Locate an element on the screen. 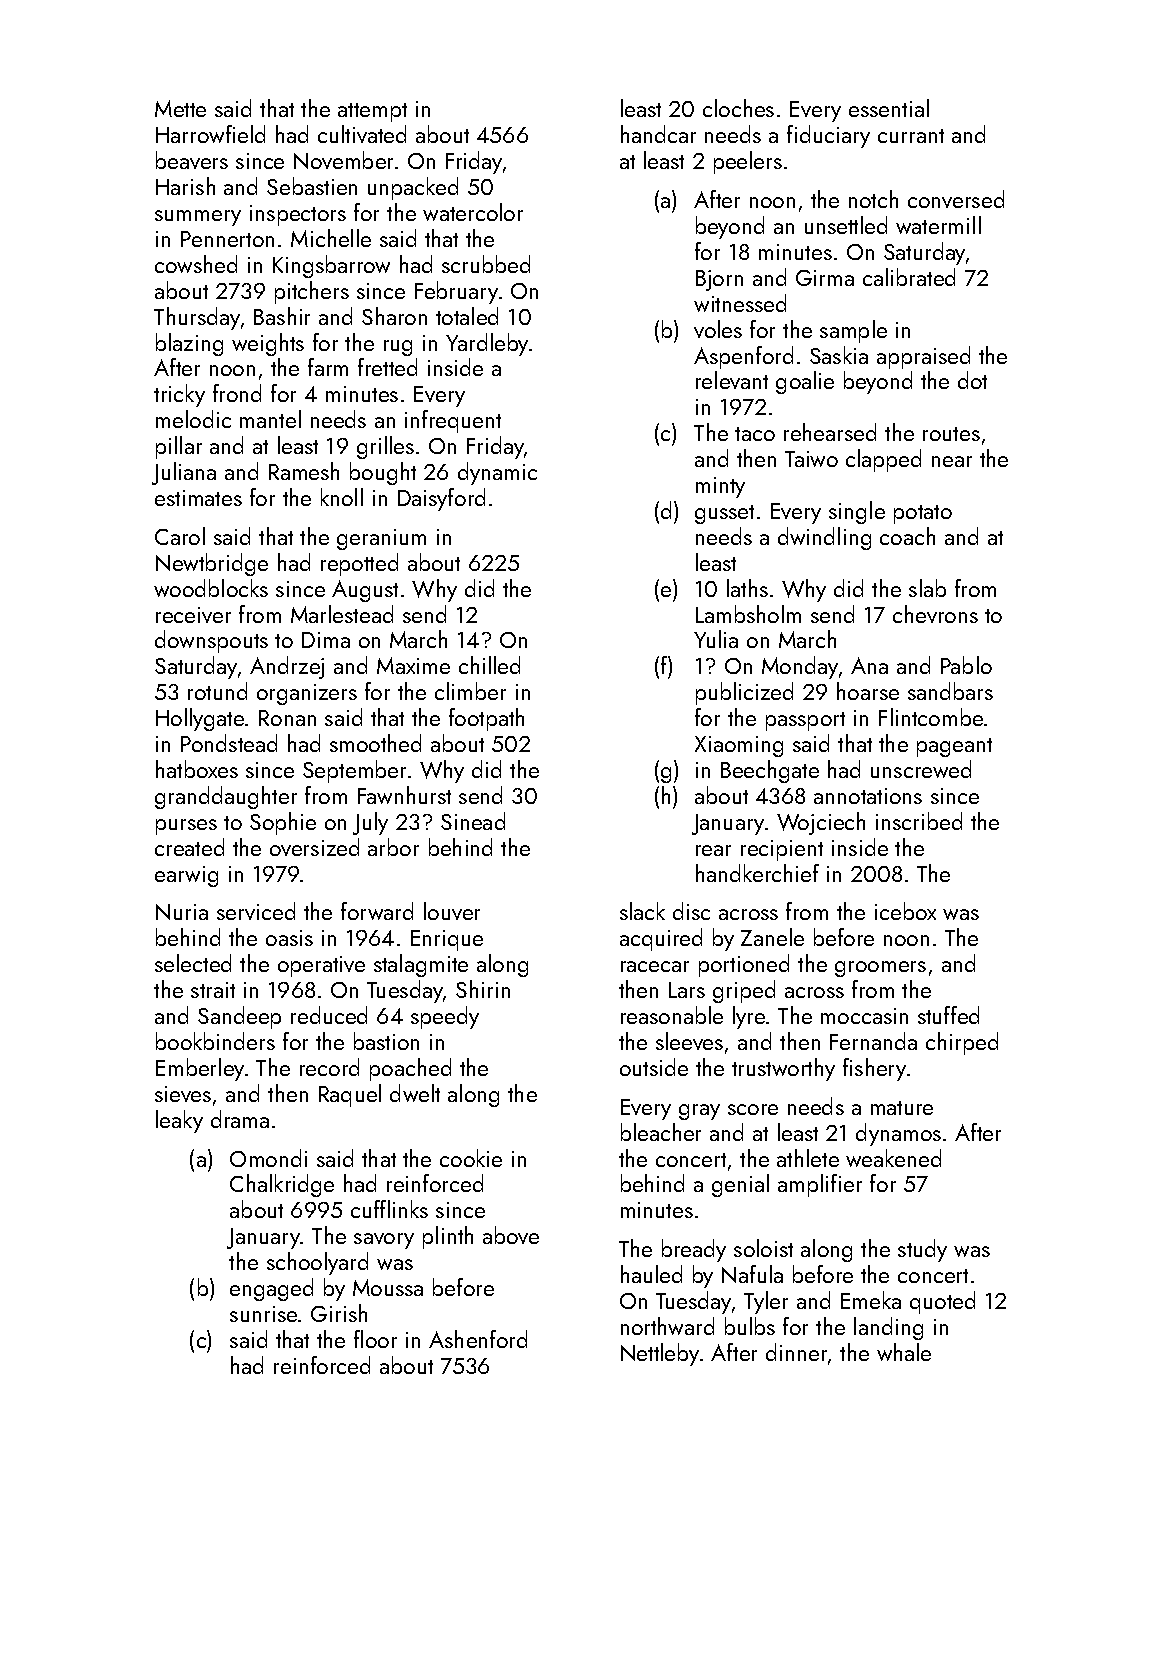 The width and height of the screenshot is (1165, 1654). handcar is located at coordinates (658, 134).
